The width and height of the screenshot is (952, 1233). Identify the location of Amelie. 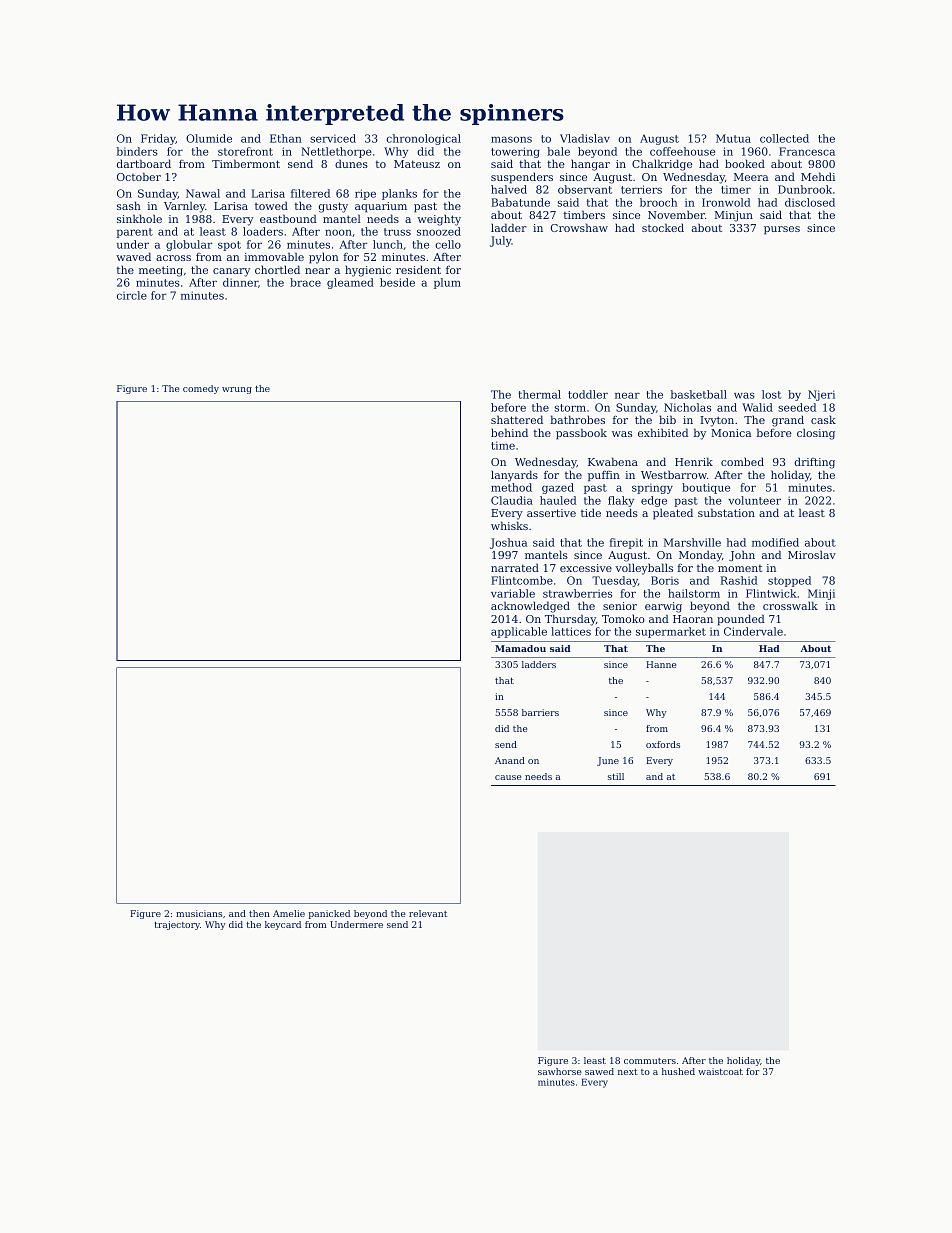
(289, 913).
